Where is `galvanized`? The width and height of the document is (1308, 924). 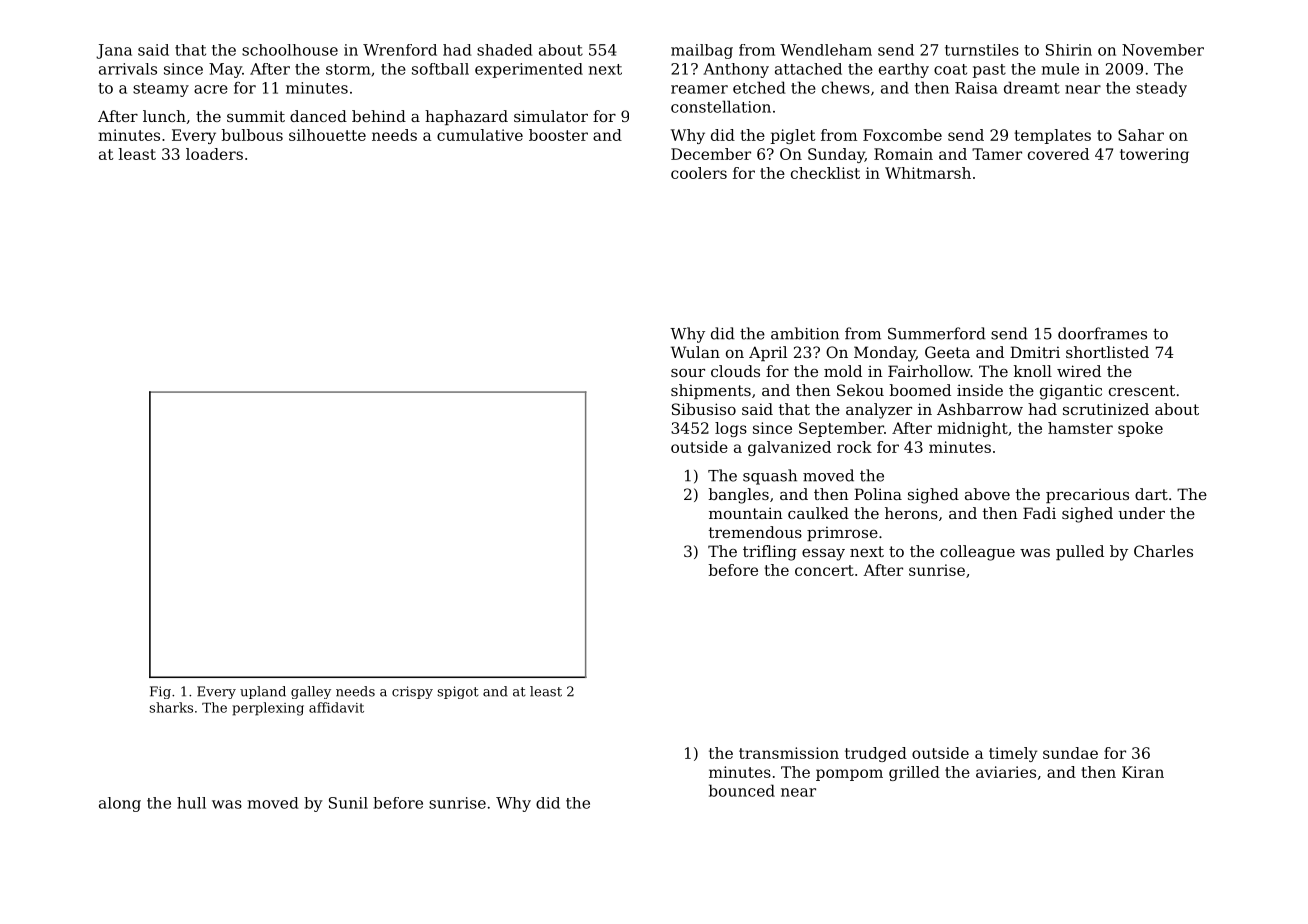 galvanized is located at coordinates (789, 448).
